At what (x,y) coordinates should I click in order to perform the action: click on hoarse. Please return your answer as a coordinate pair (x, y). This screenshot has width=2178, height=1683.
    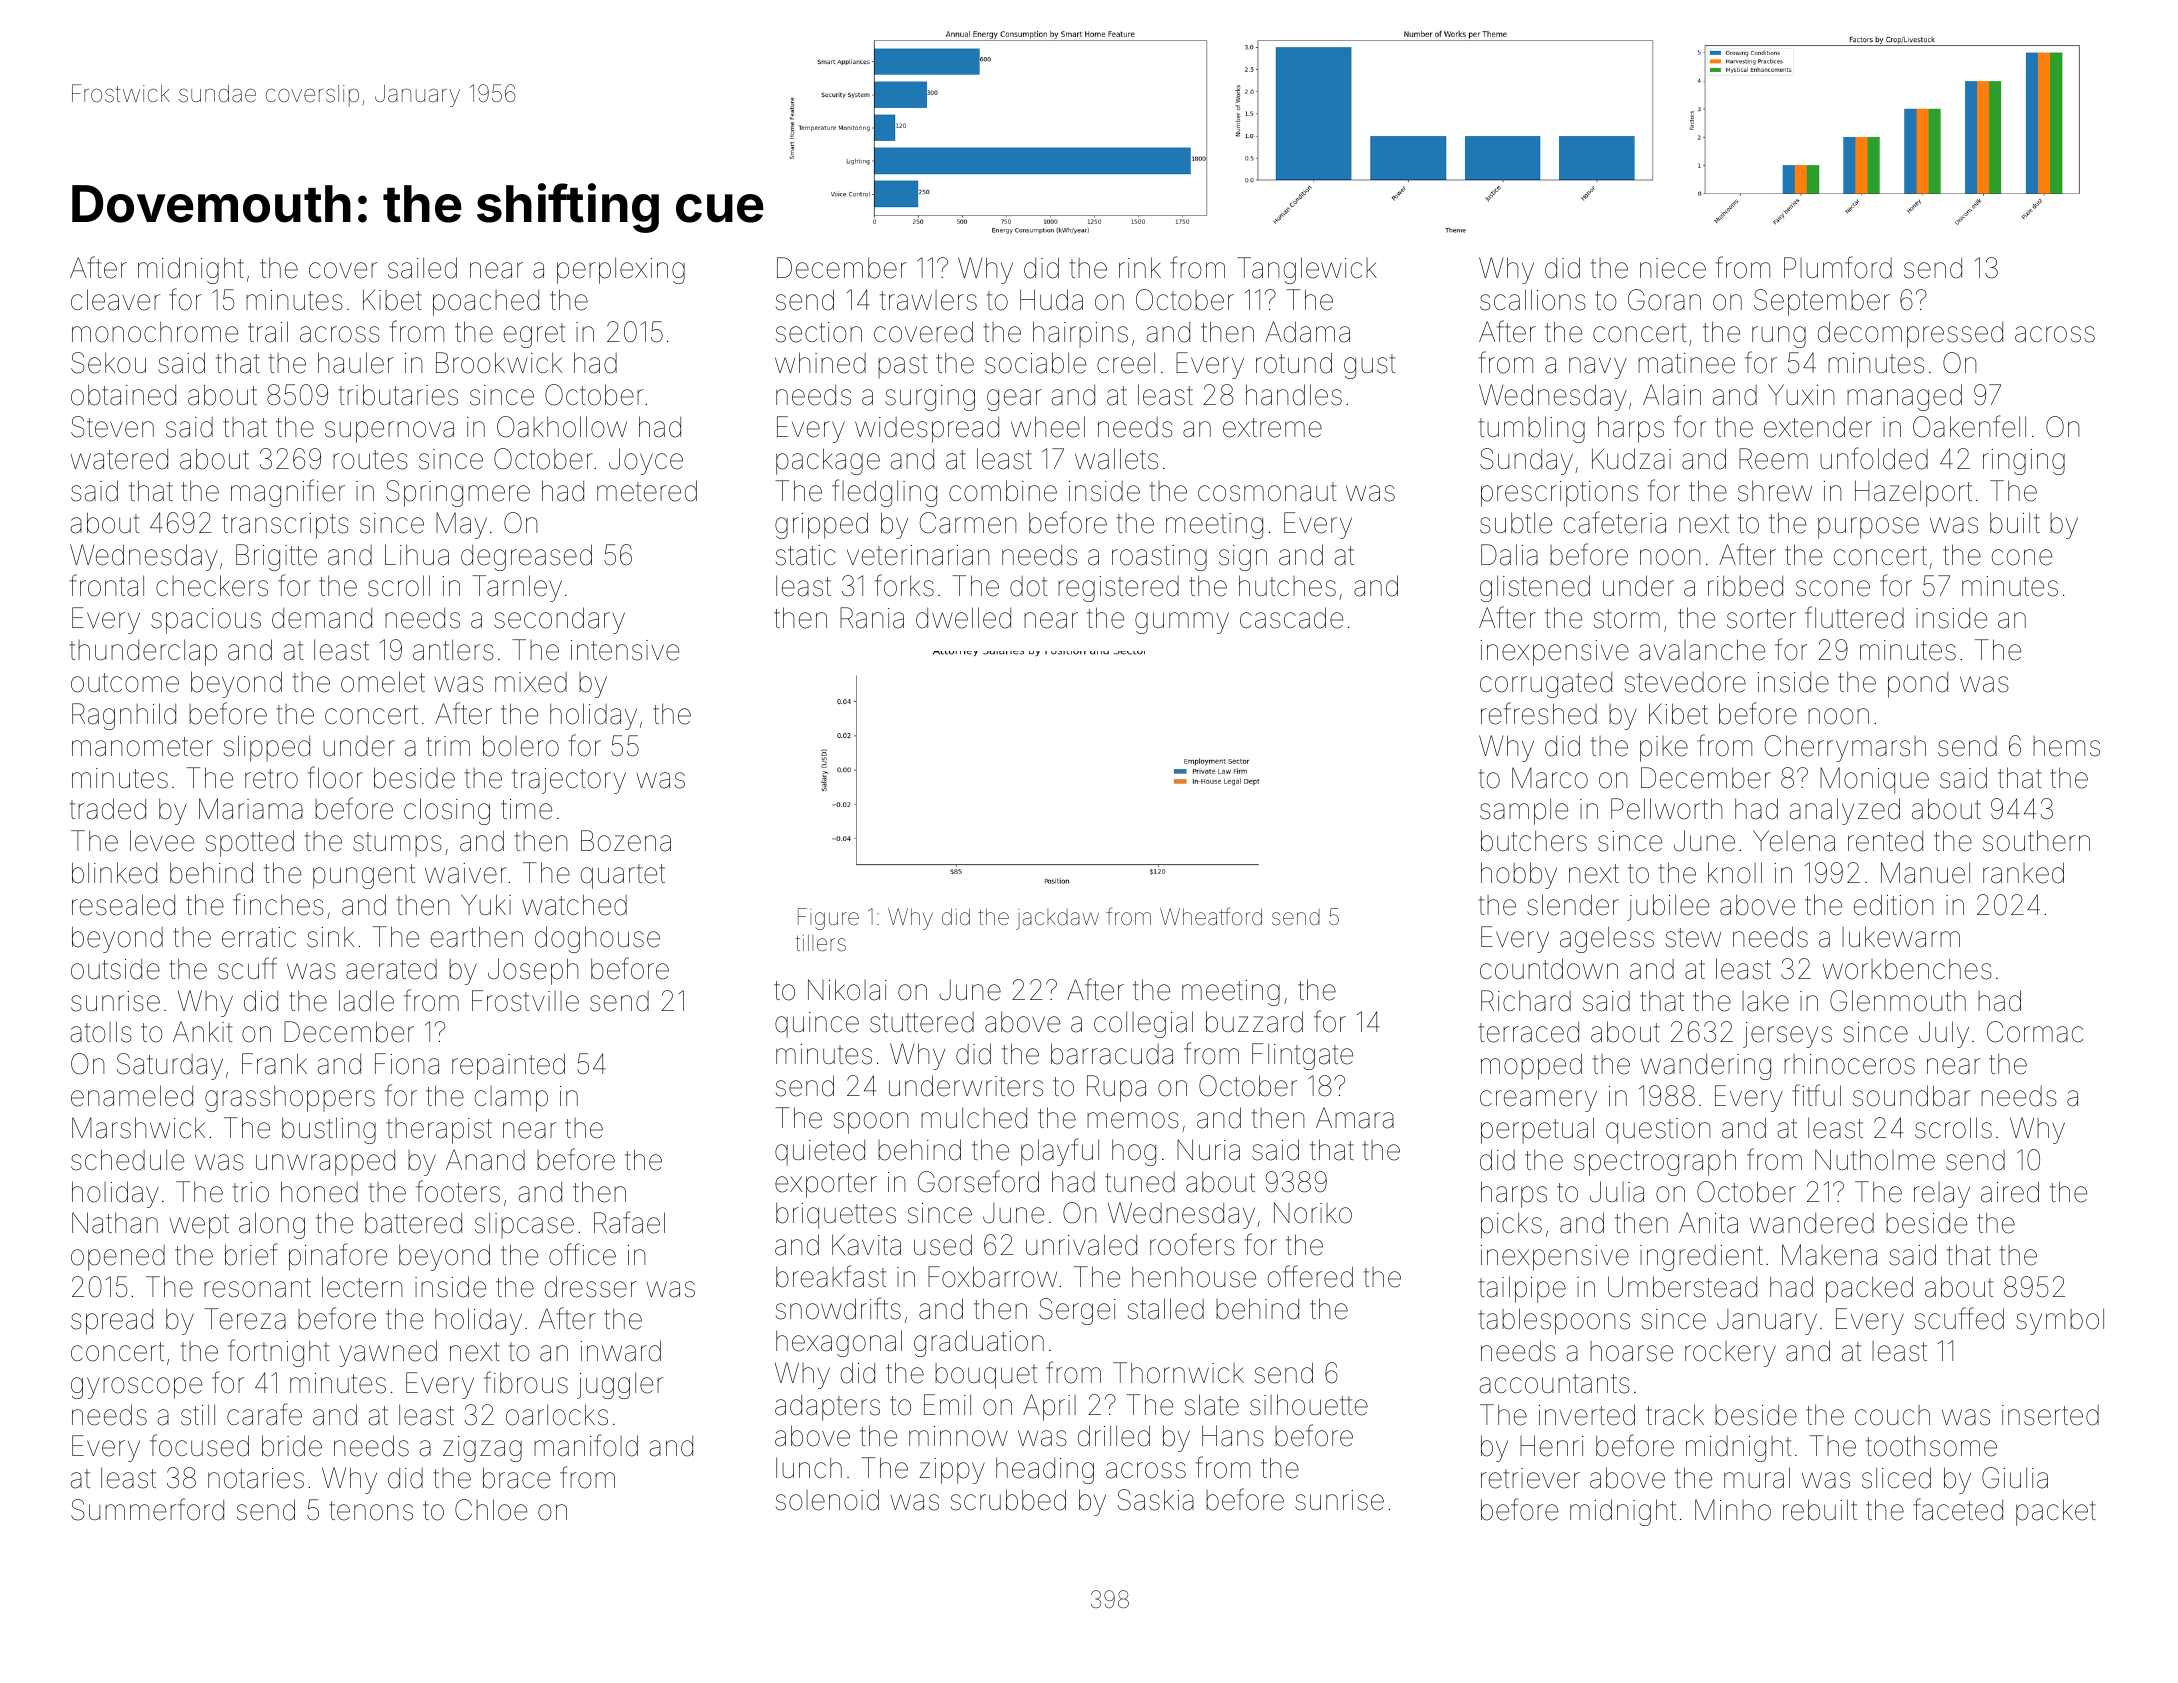
    Looking at the image, I should click on (1631, 1351).
